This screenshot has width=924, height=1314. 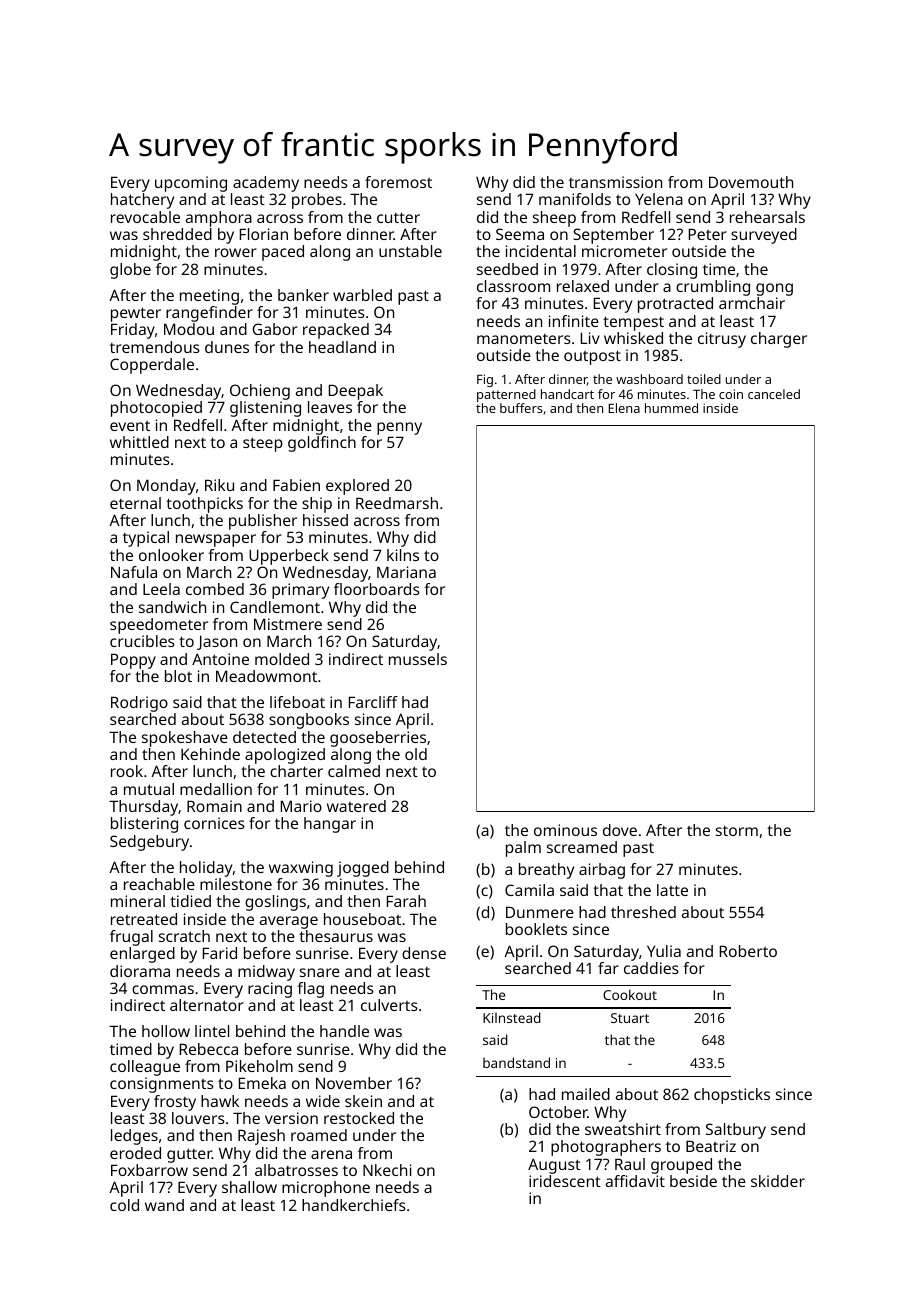 I want to click on snare, so click(x=320, y=972).
